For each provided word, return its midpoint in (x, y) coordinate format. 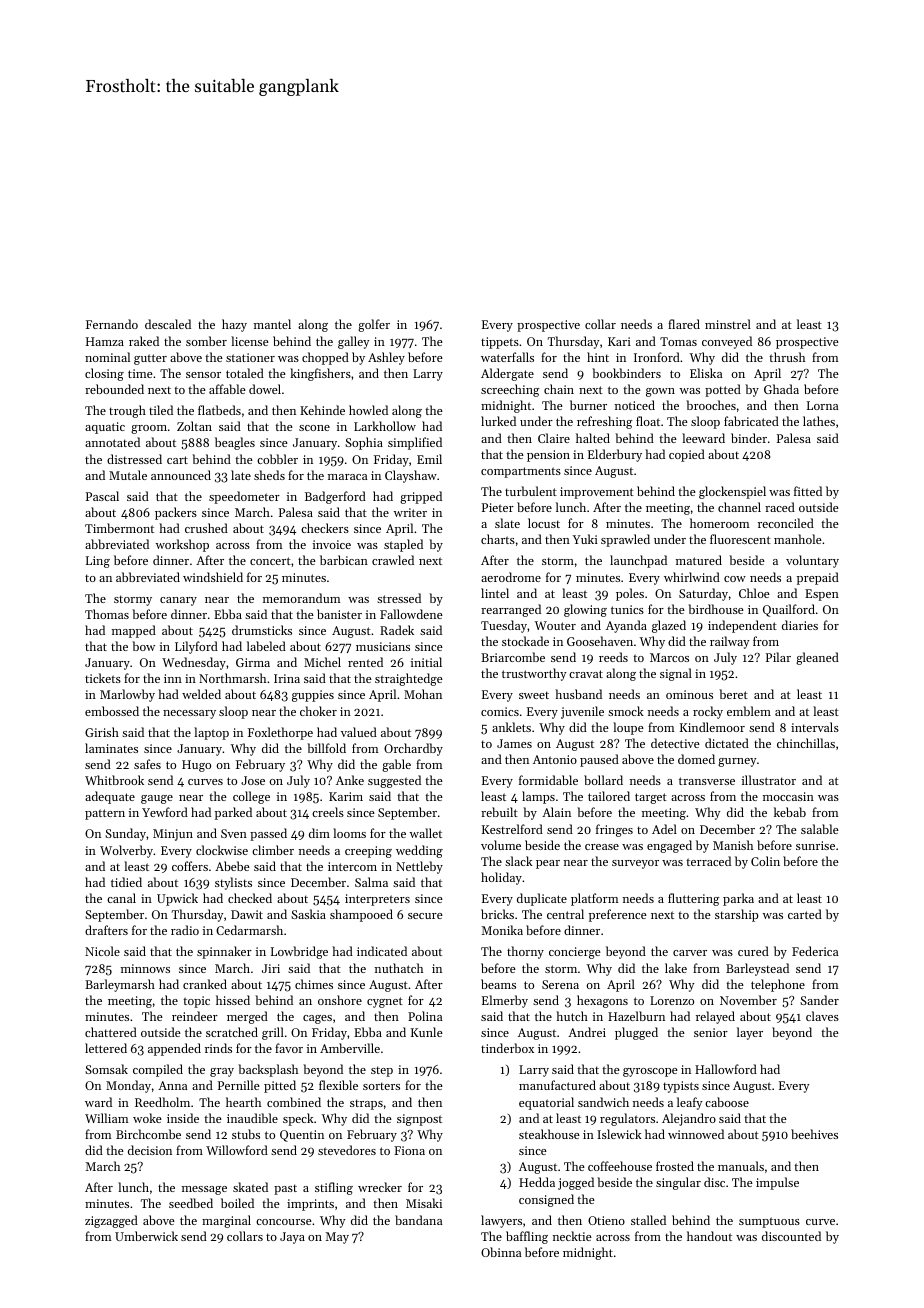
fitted (808, 491)
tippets (500, 343)
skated (250, 1187)
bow (143, 646)
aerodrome (511, 577)
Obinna (501, 1252)
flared (684, 324)
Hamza (105, 341)
